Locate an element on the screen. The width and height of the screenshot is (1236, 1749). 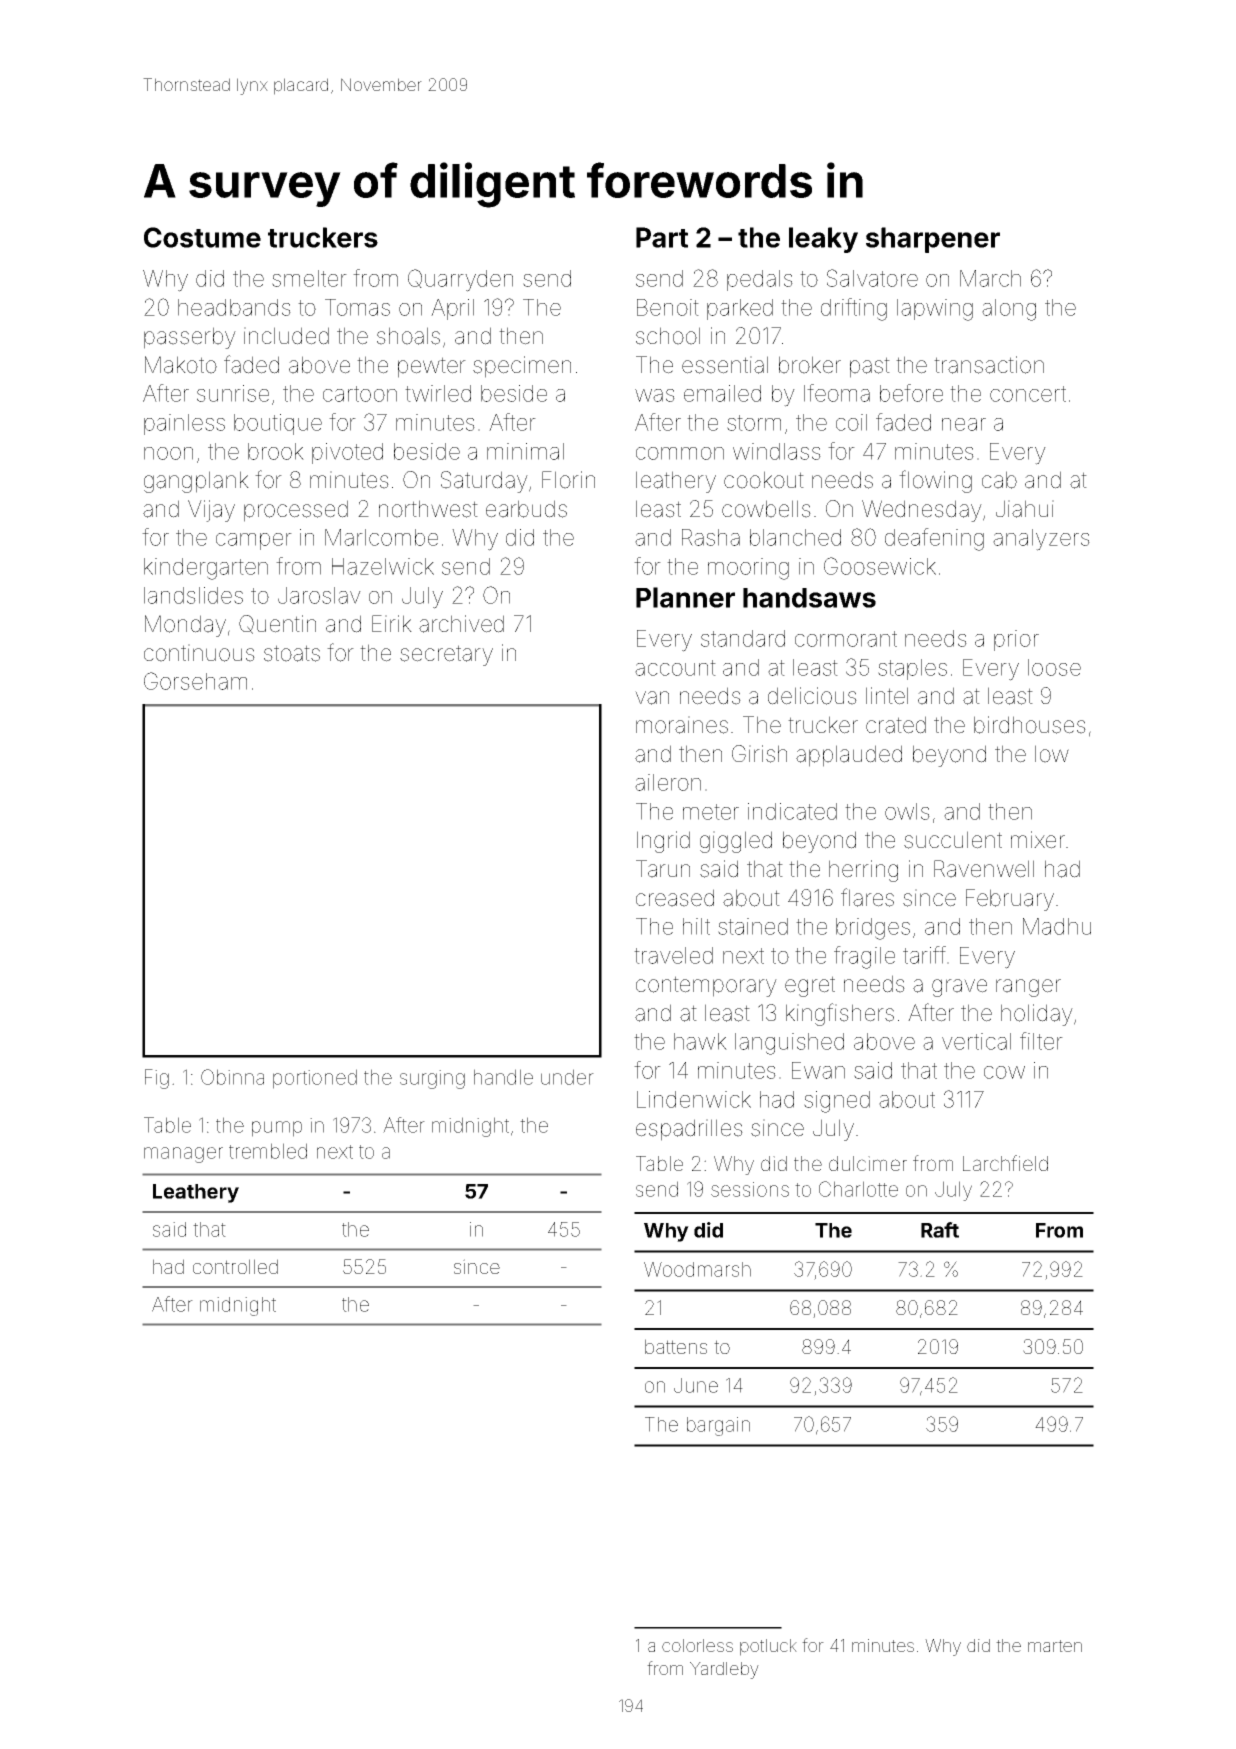
Eirik is located at coordinates (392, 623).
